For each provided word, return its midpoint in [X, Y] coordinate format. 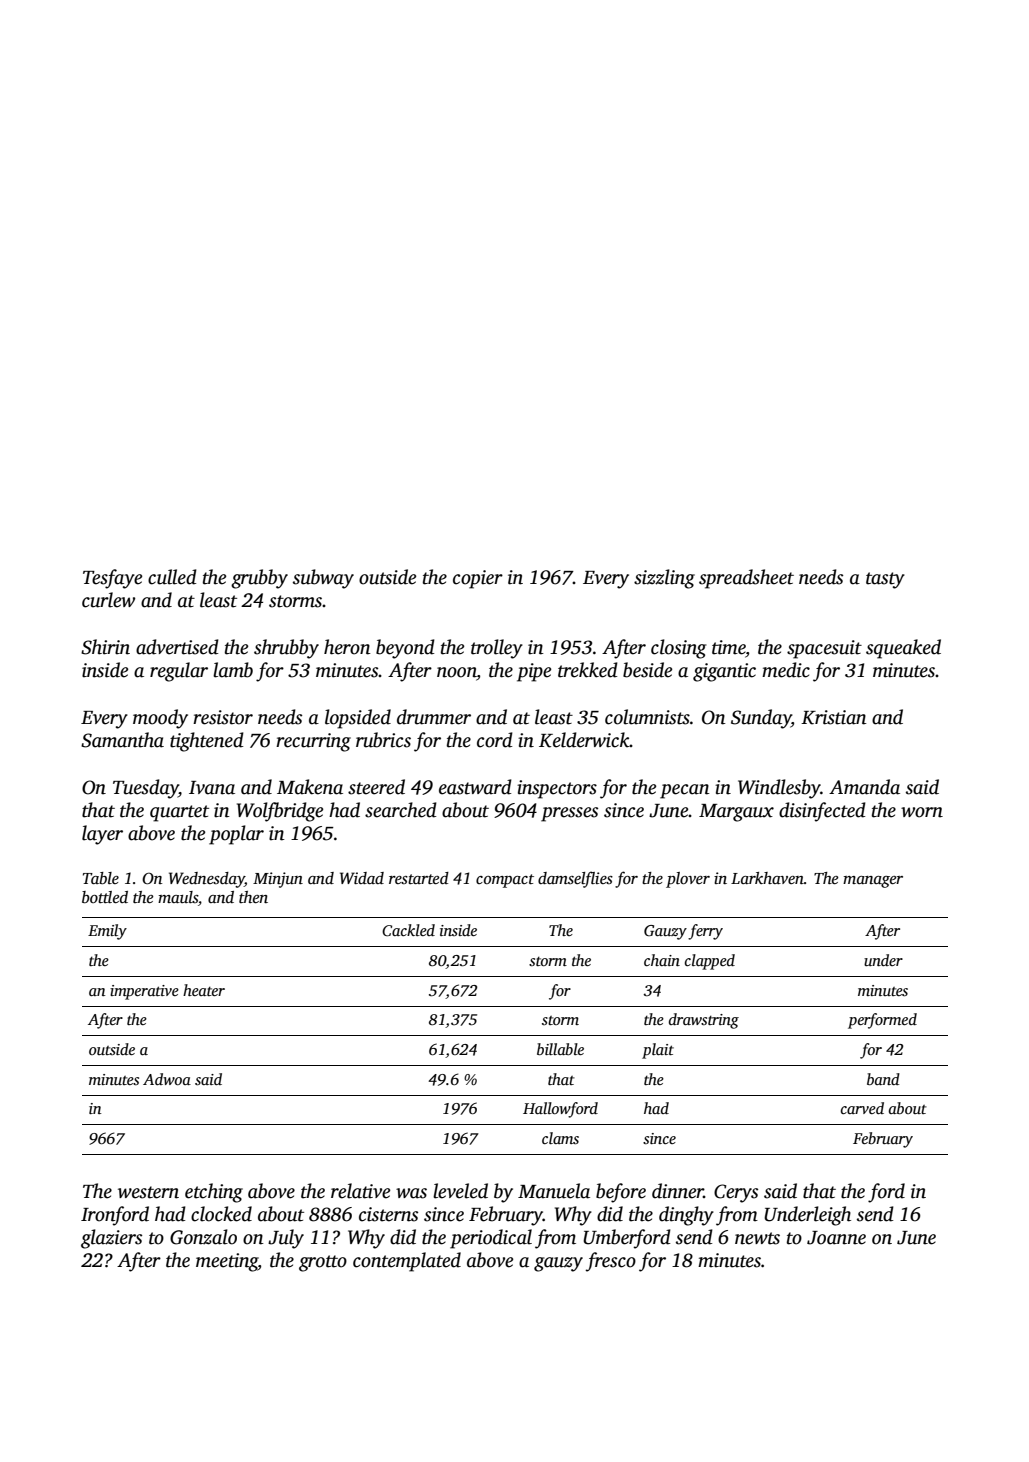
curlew [108, 600]
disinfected [822, 812]
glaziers [111, 1239]
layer [102, 835]
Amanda [864, 787]
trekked [588, 670]
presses [569, 814]
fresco [610, 1262]
